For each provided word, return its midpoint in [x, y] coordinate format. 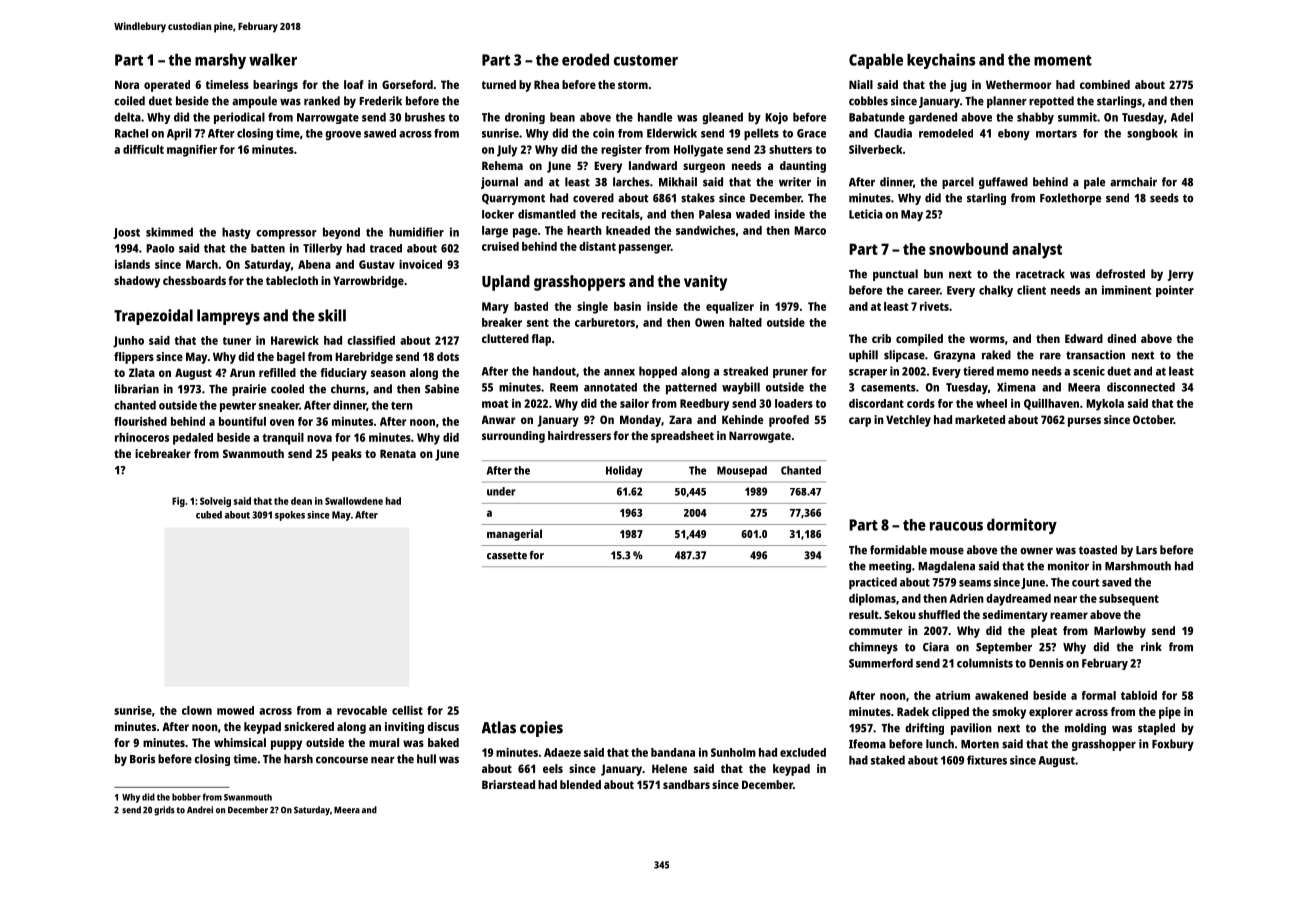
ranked [322, 101]
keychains [941, 61]
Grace [811, 133]
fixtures [987, 760]
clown [197, 710]
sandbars [686, 784]
